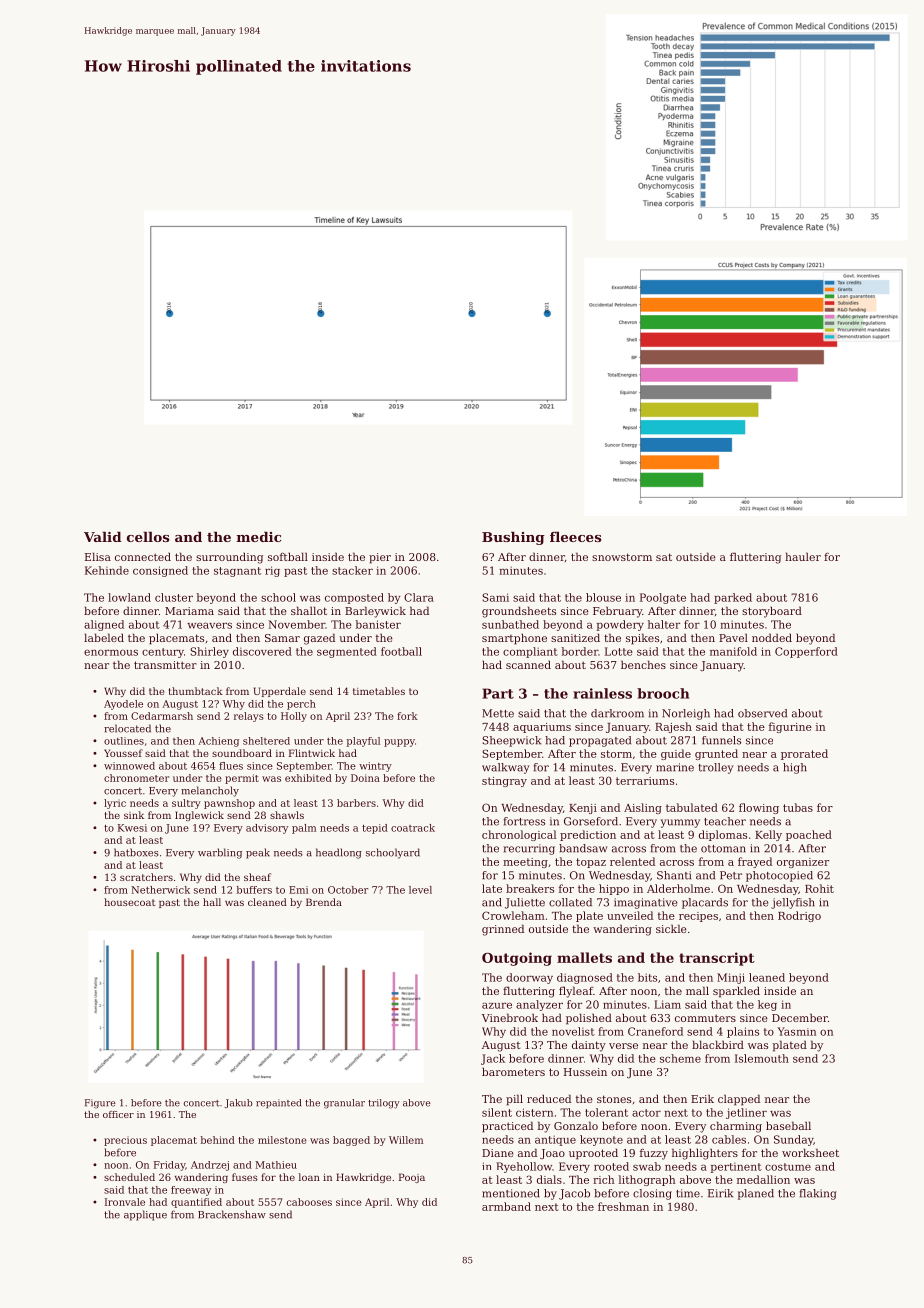  What do you see at coordinates (282, 638) in the page?
I see `Samar` at bounding box center [282, 638].
